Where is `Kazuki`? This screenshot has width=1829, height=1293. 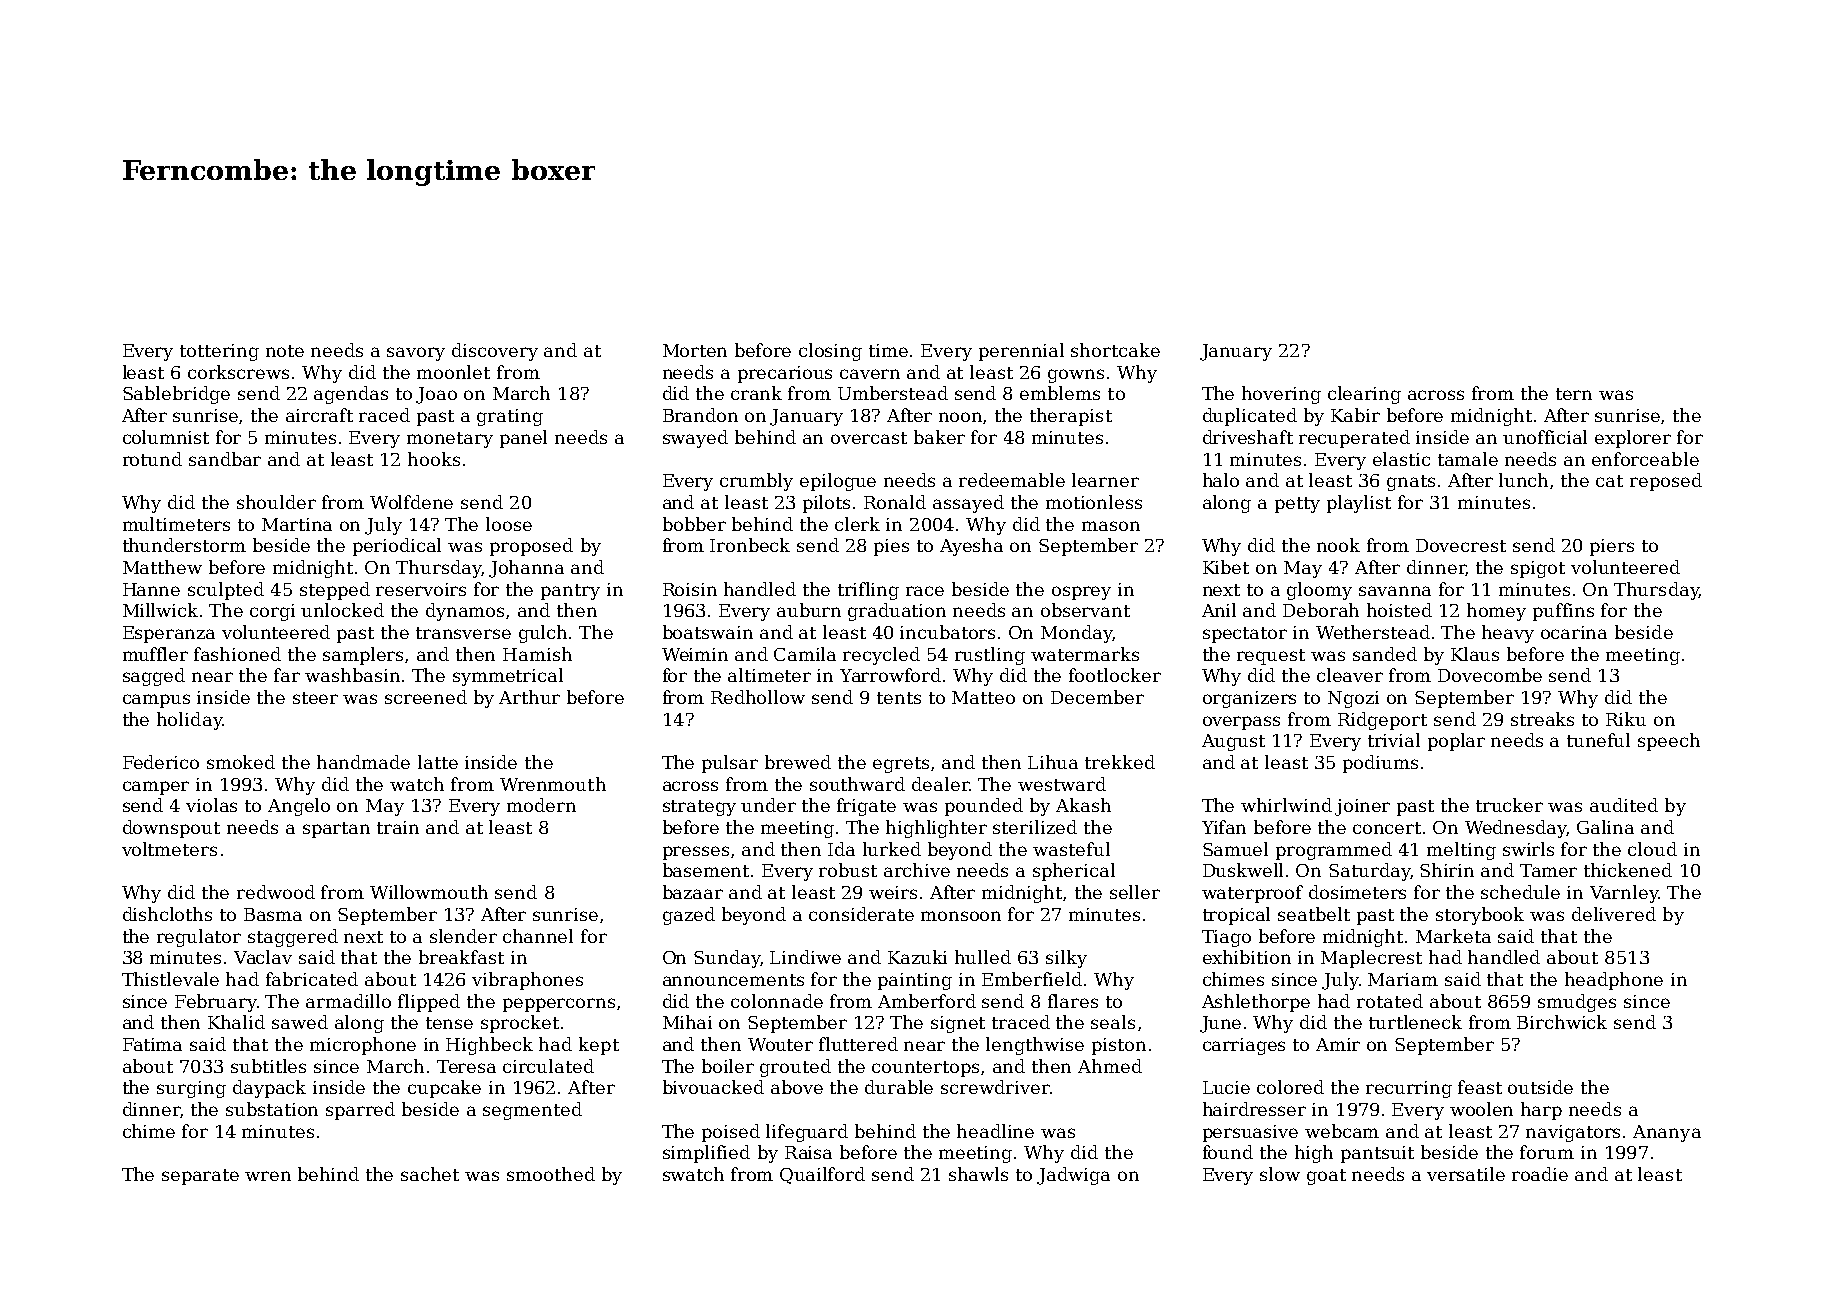 Kazuki is located at coordinates (917, 957).
